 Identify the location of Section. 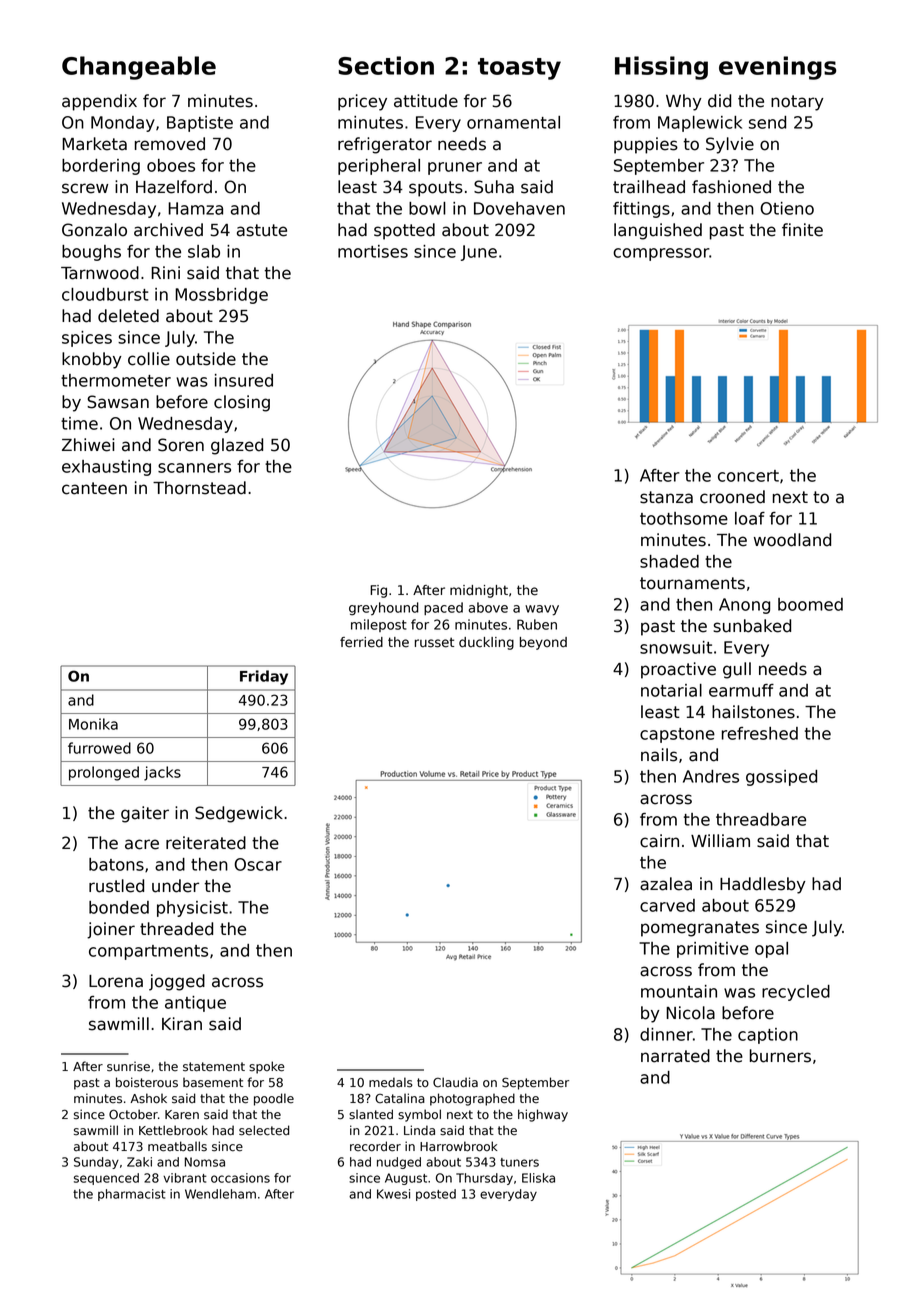
(386, 65).
